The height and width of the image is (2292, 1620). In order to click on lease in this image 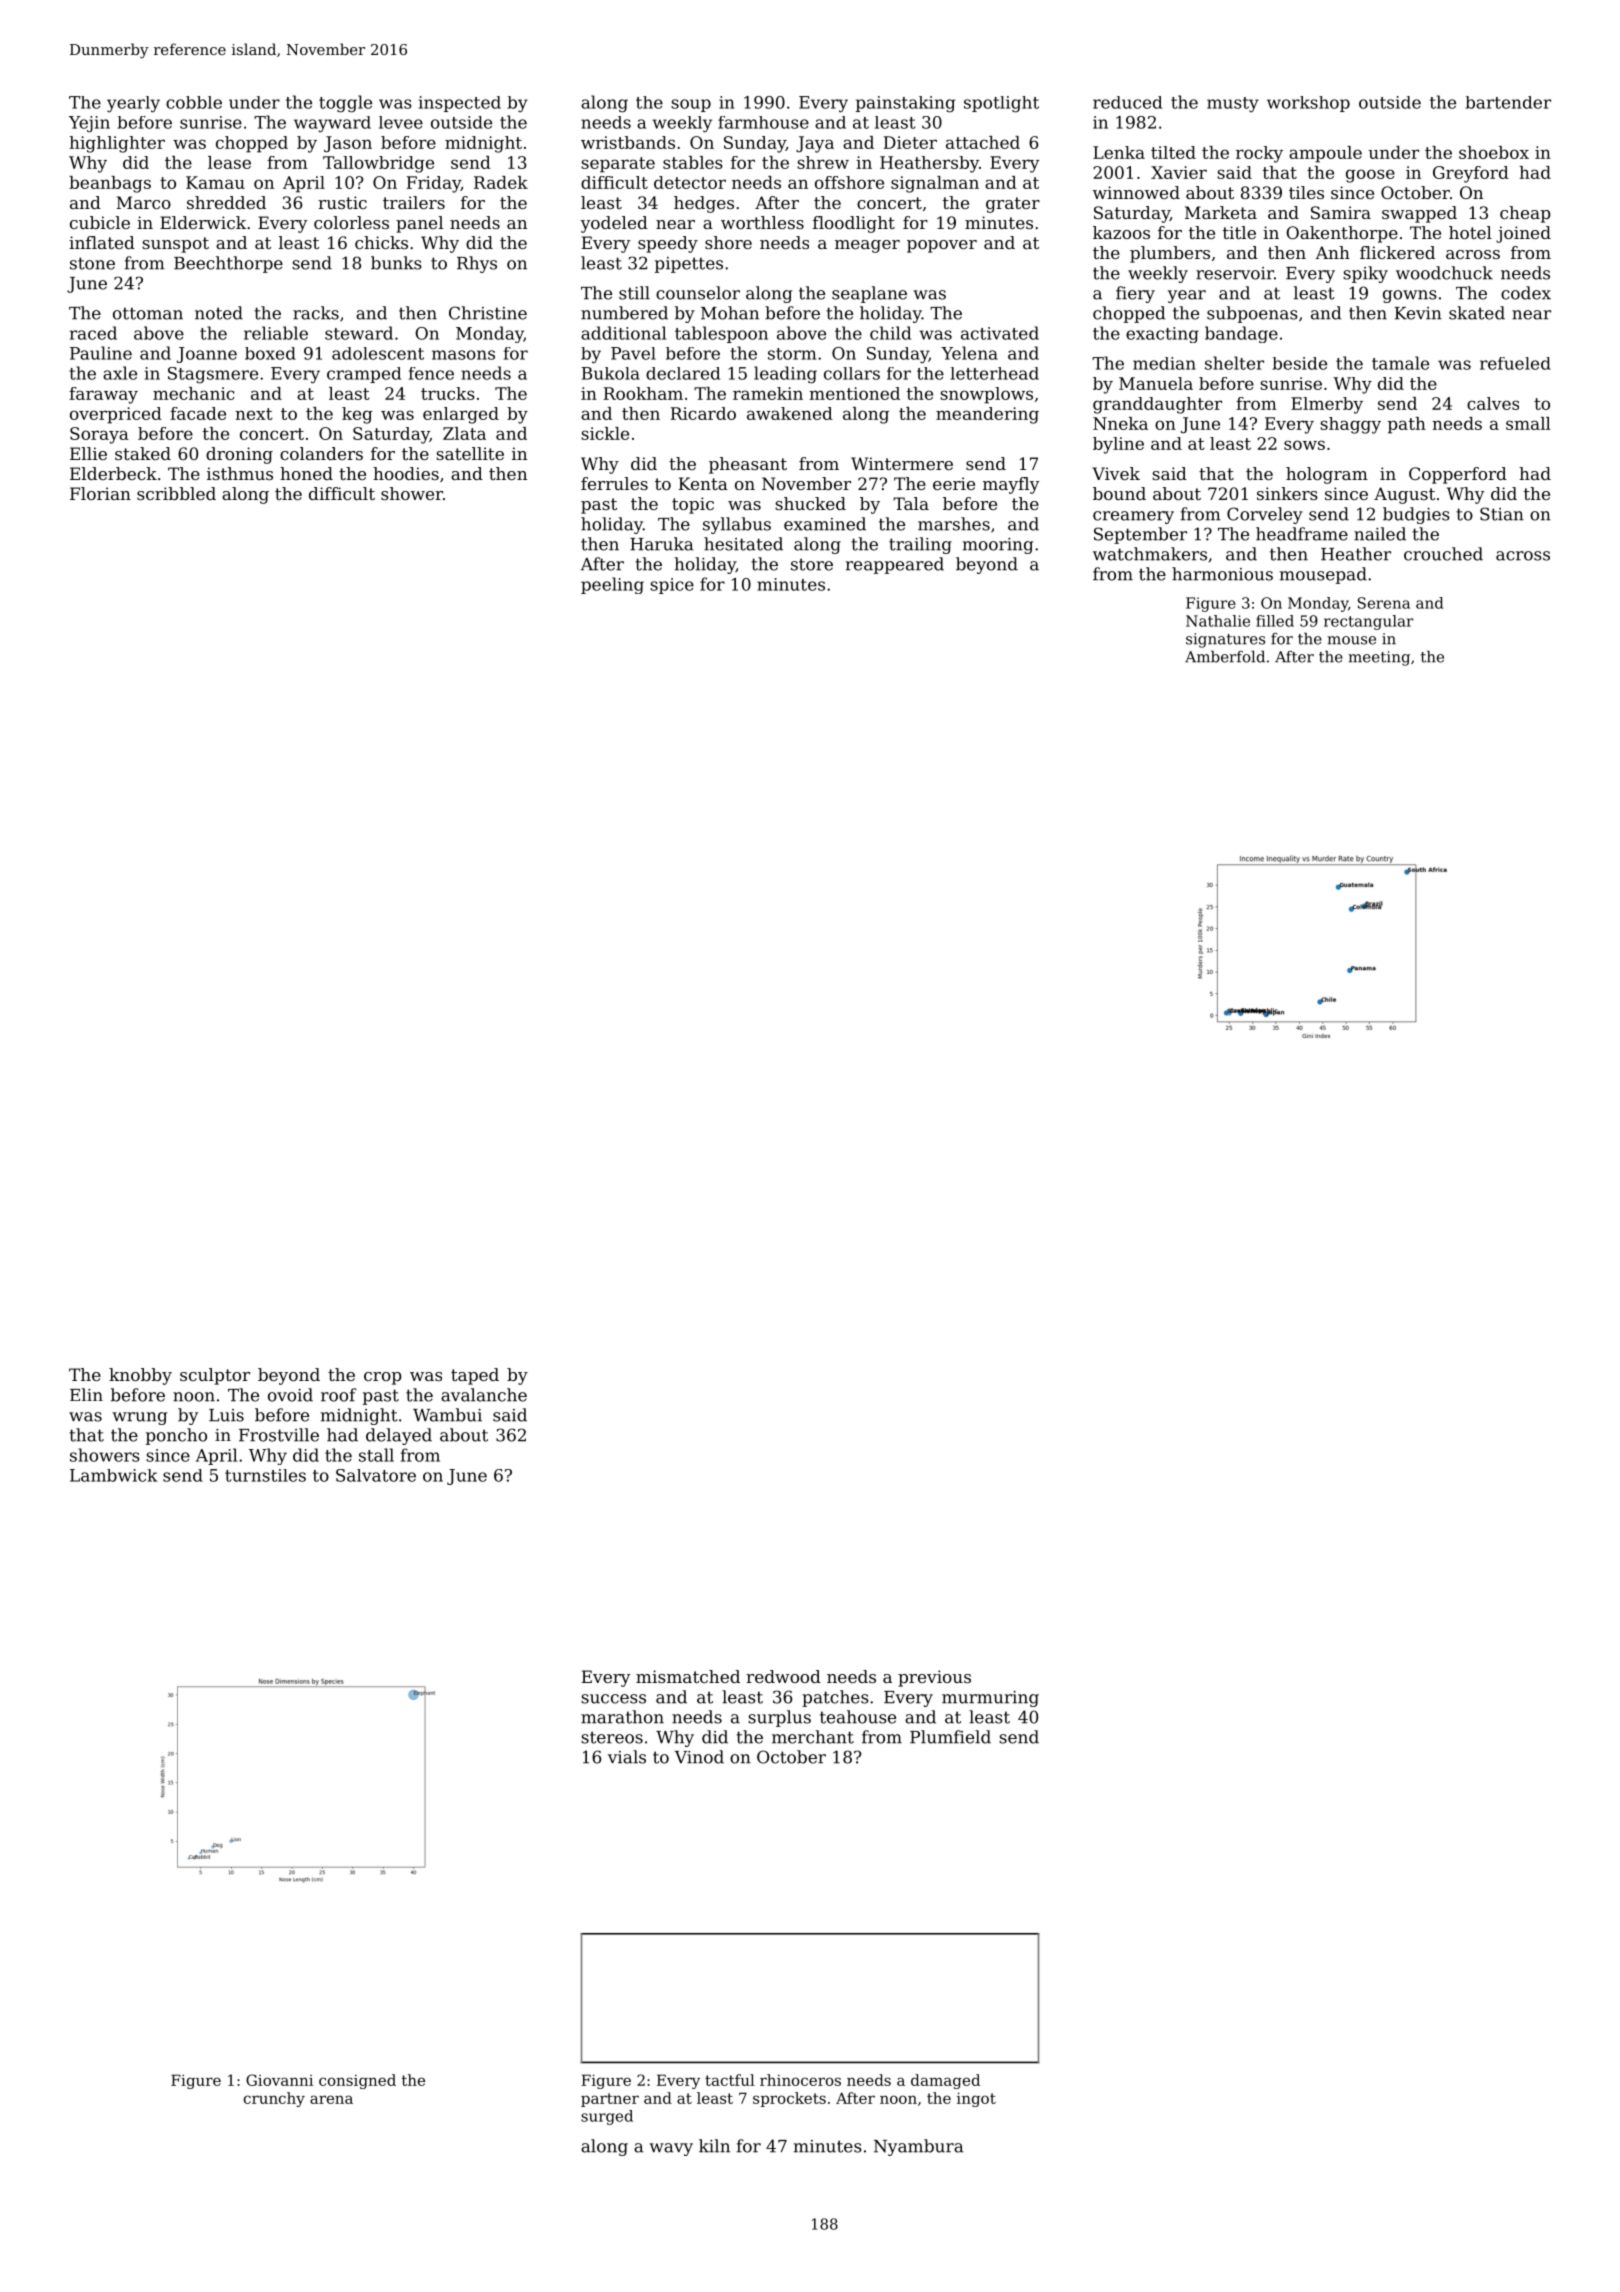, I will do `click(229, 162)`.
